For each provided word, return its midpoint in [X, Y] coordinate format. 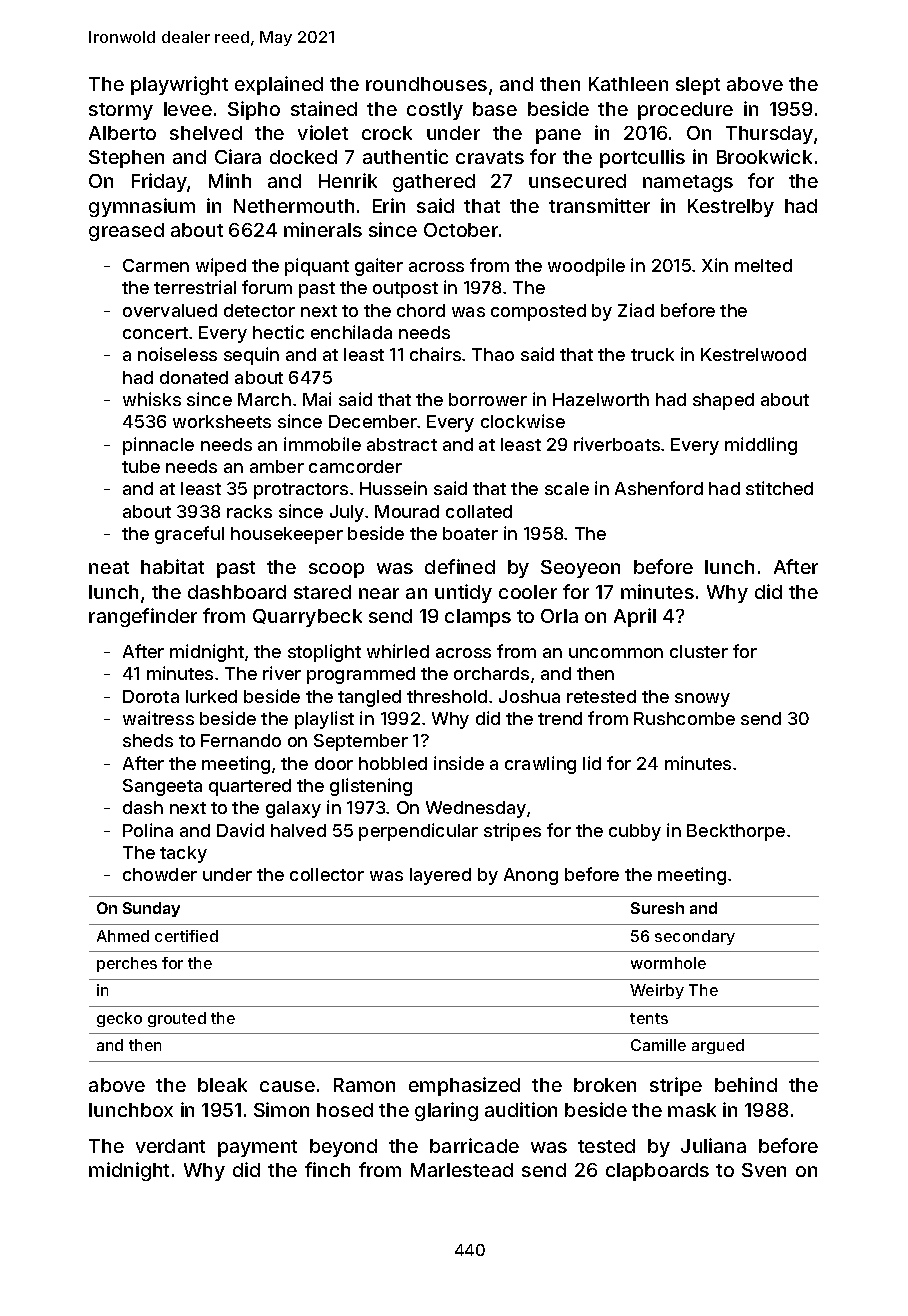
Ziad [636, 310]
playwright [179, 85]
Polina [148, 830]
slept [698, 86]
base [495, 109]
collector [327, 874]
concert [155, 333]
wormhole [668, 963]
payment [257, 1148]
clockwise [523, 421]
